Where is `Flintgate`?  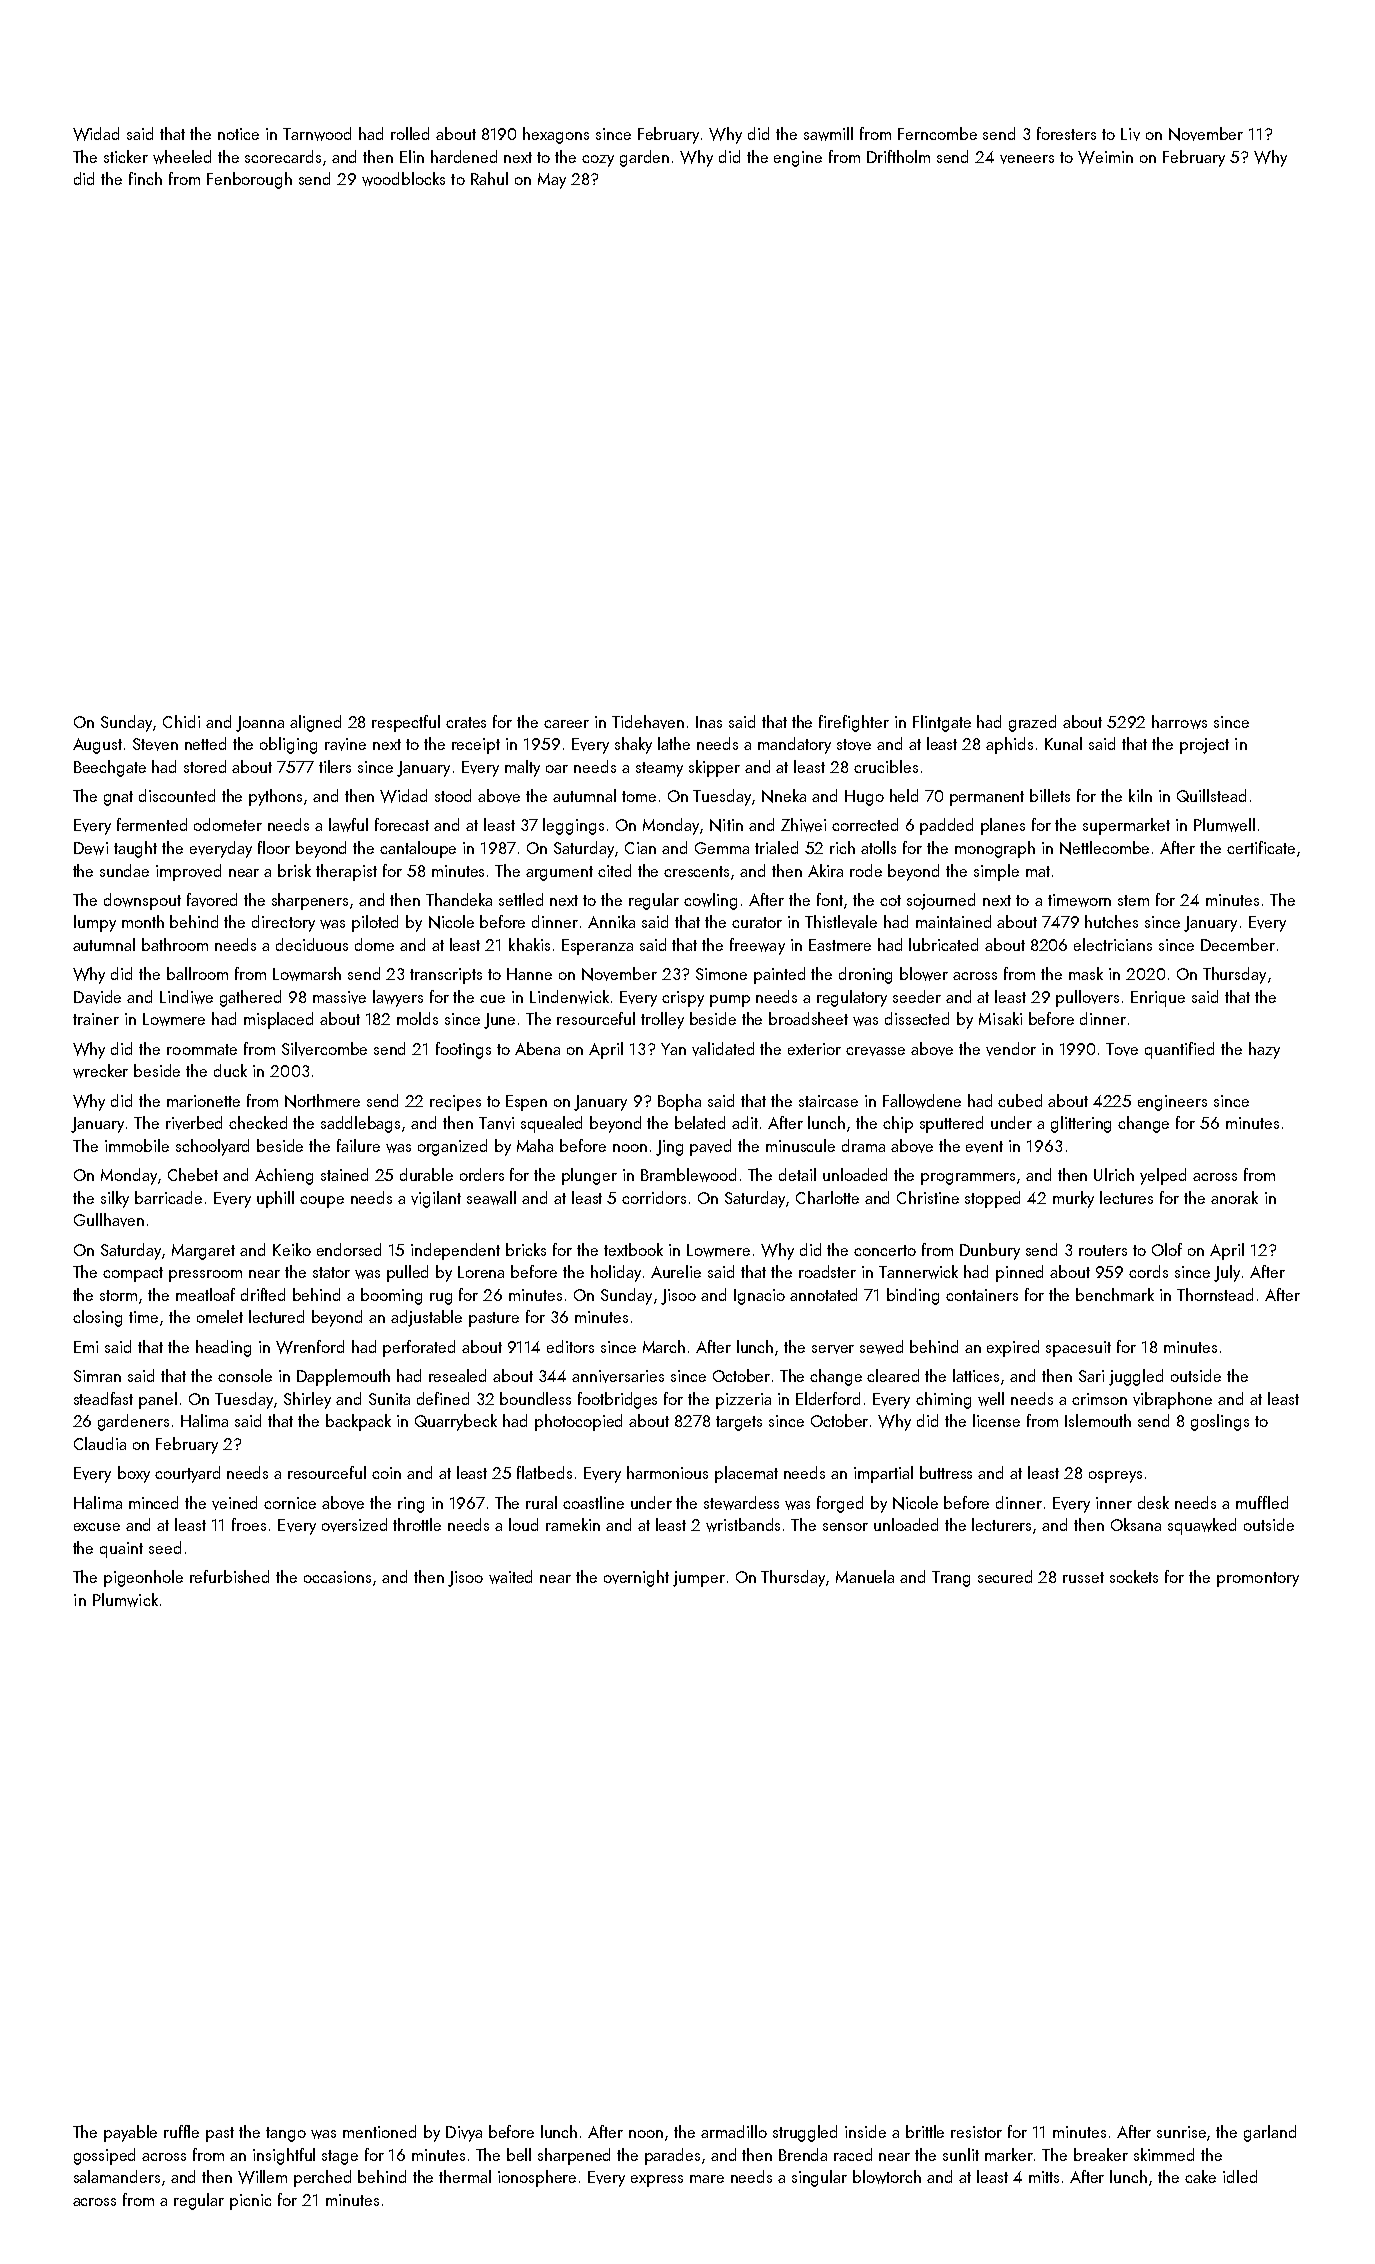 Flintgate is located at coordinates (942, 723).
